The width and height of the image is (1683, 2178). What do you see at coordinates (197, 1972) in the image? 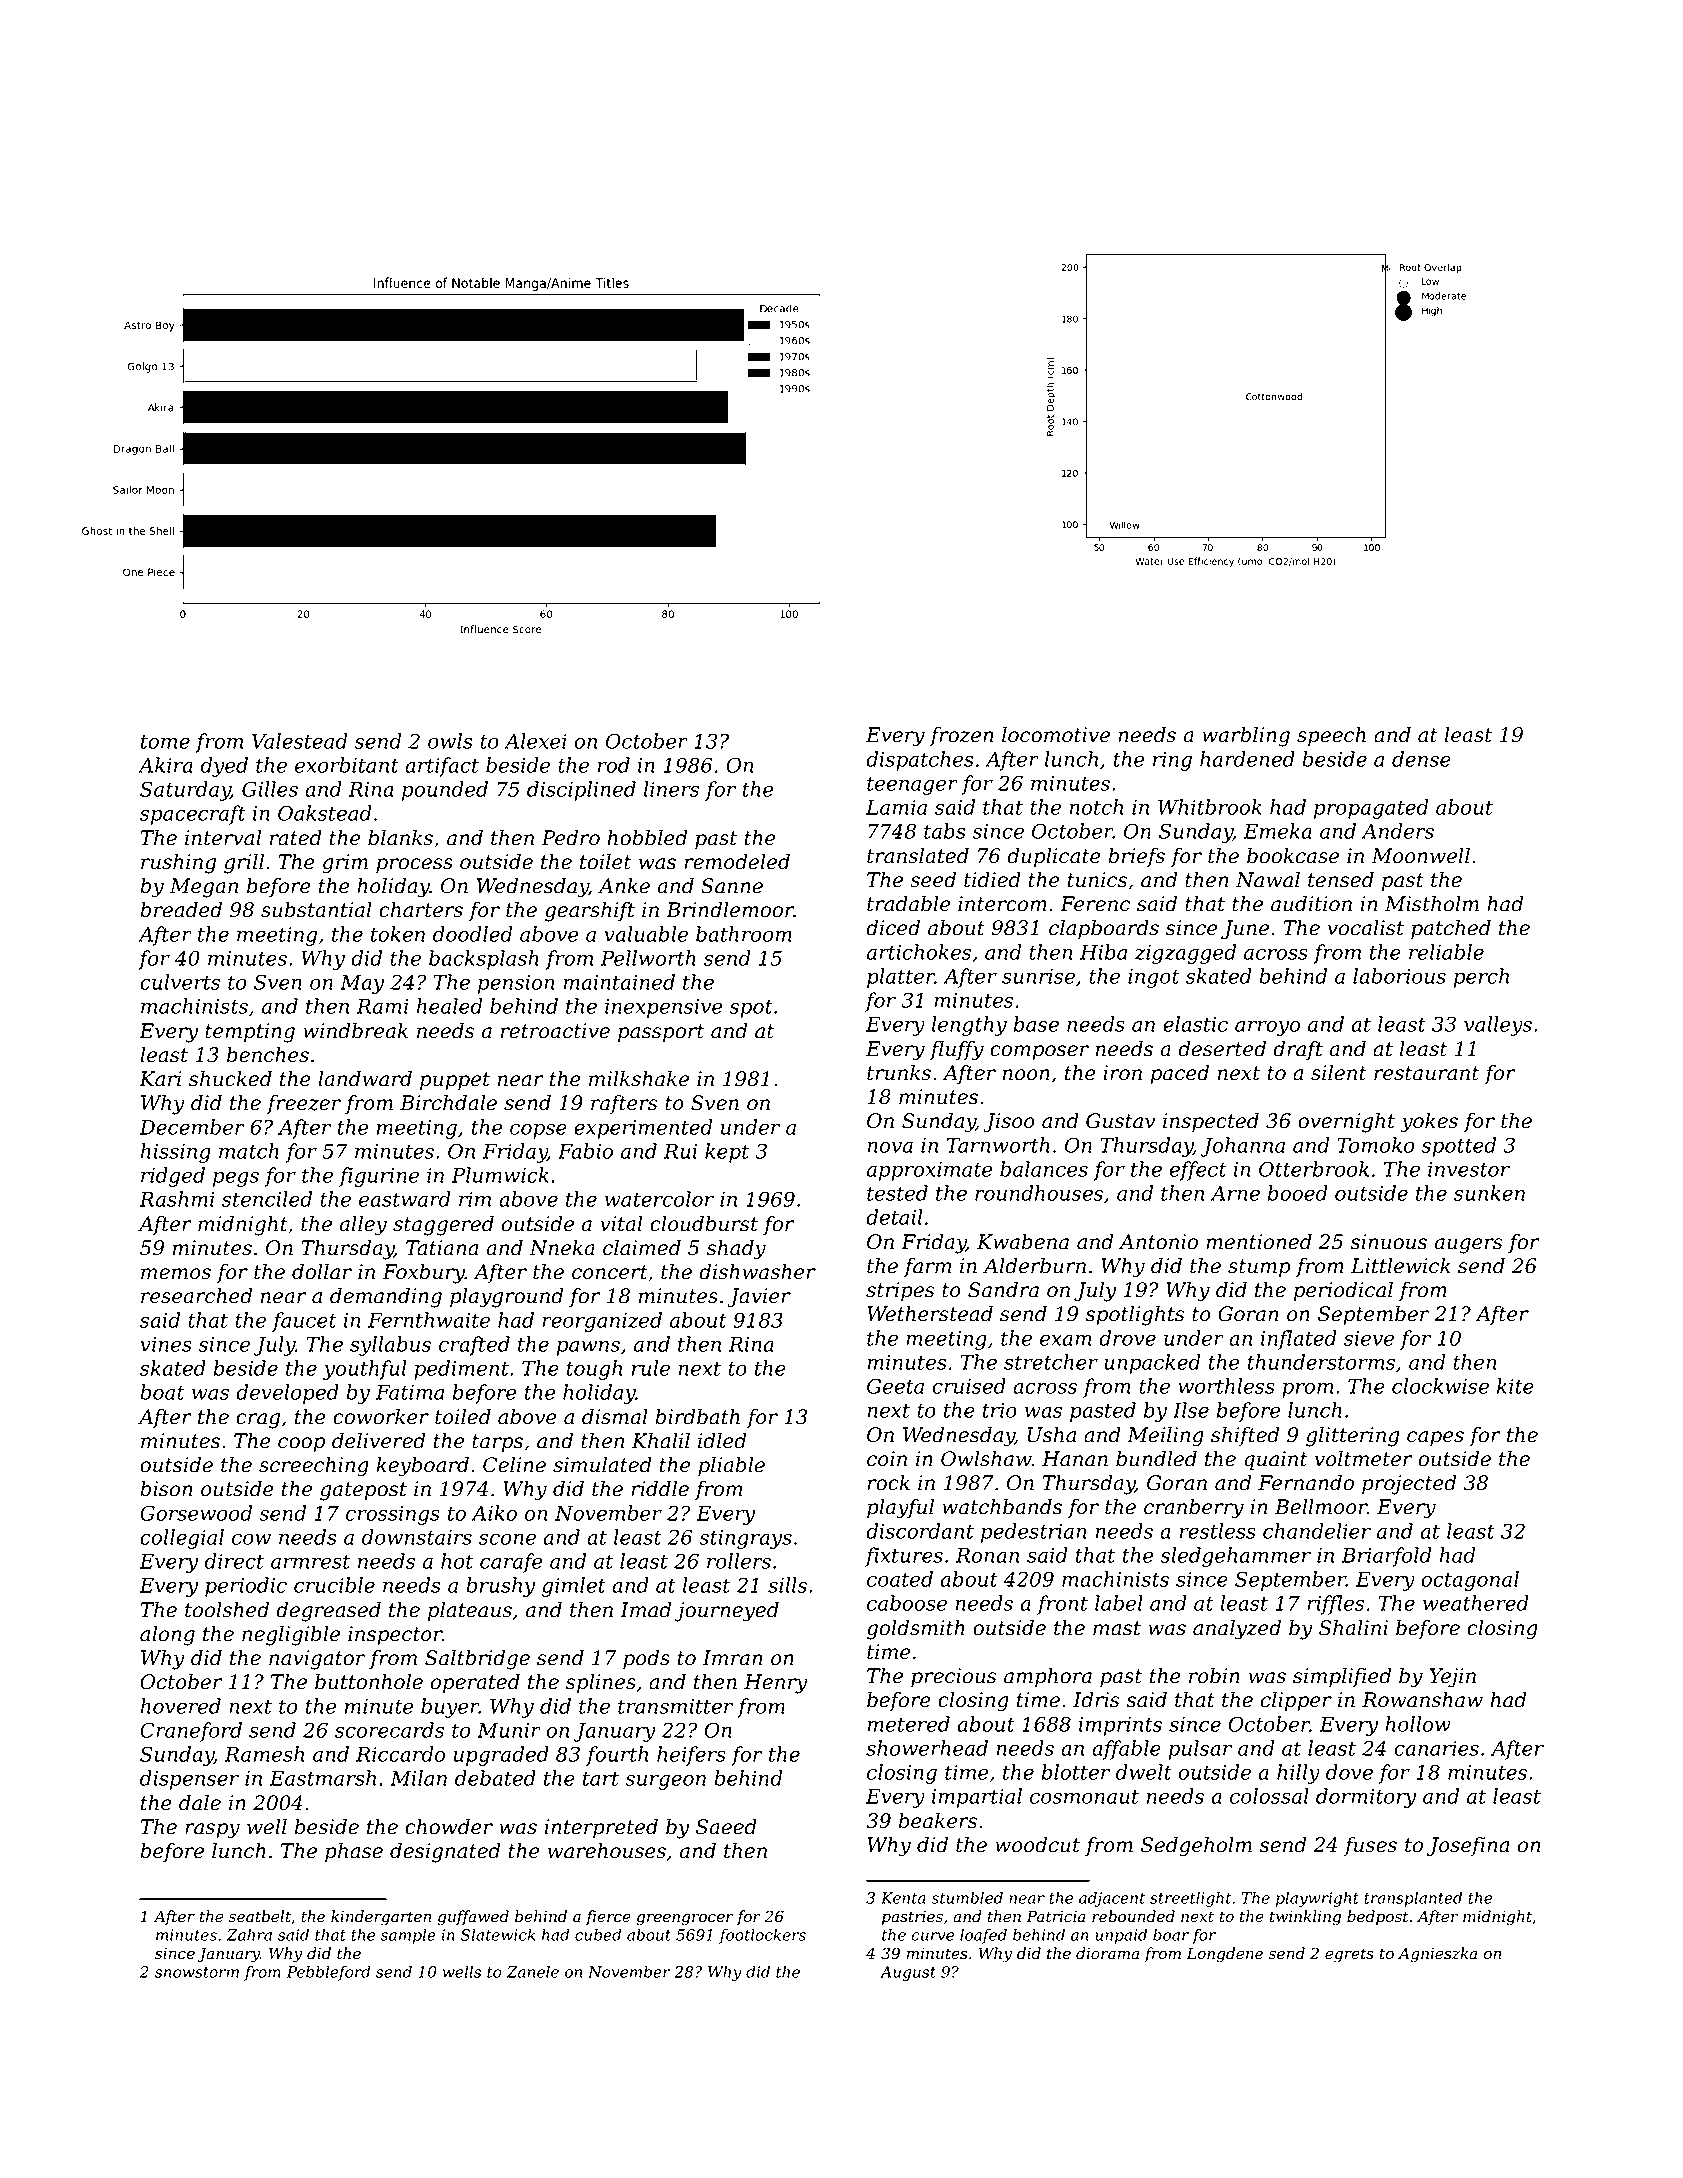
I see `snowstorm` at bounding box center [197, 1972].
